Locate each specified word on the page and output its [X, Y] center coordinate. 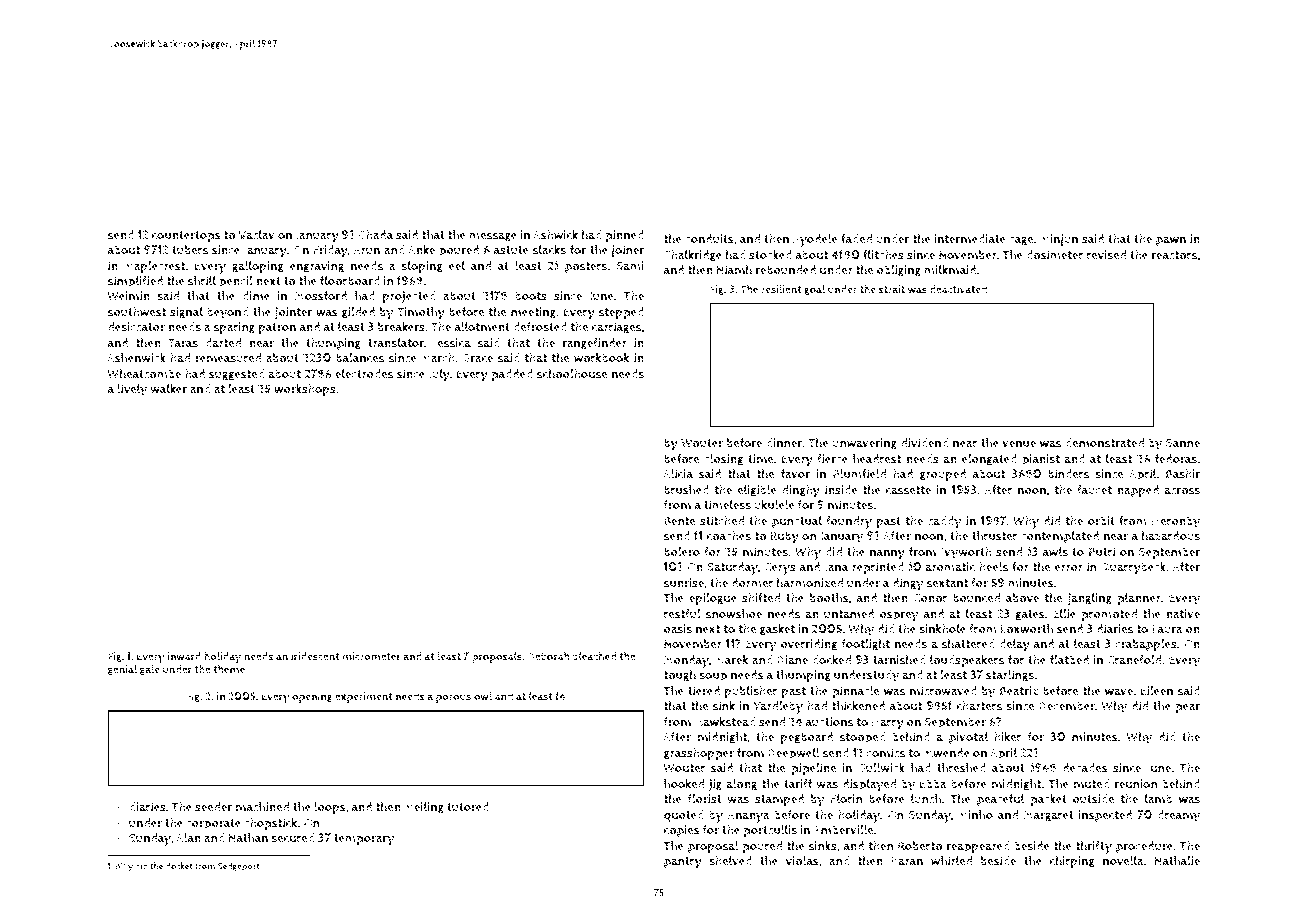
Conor [930, 598]
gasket [777, 630]
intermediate [970, 239]
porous [453, 698]
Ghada [376, 235]
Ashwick [555, 235]
